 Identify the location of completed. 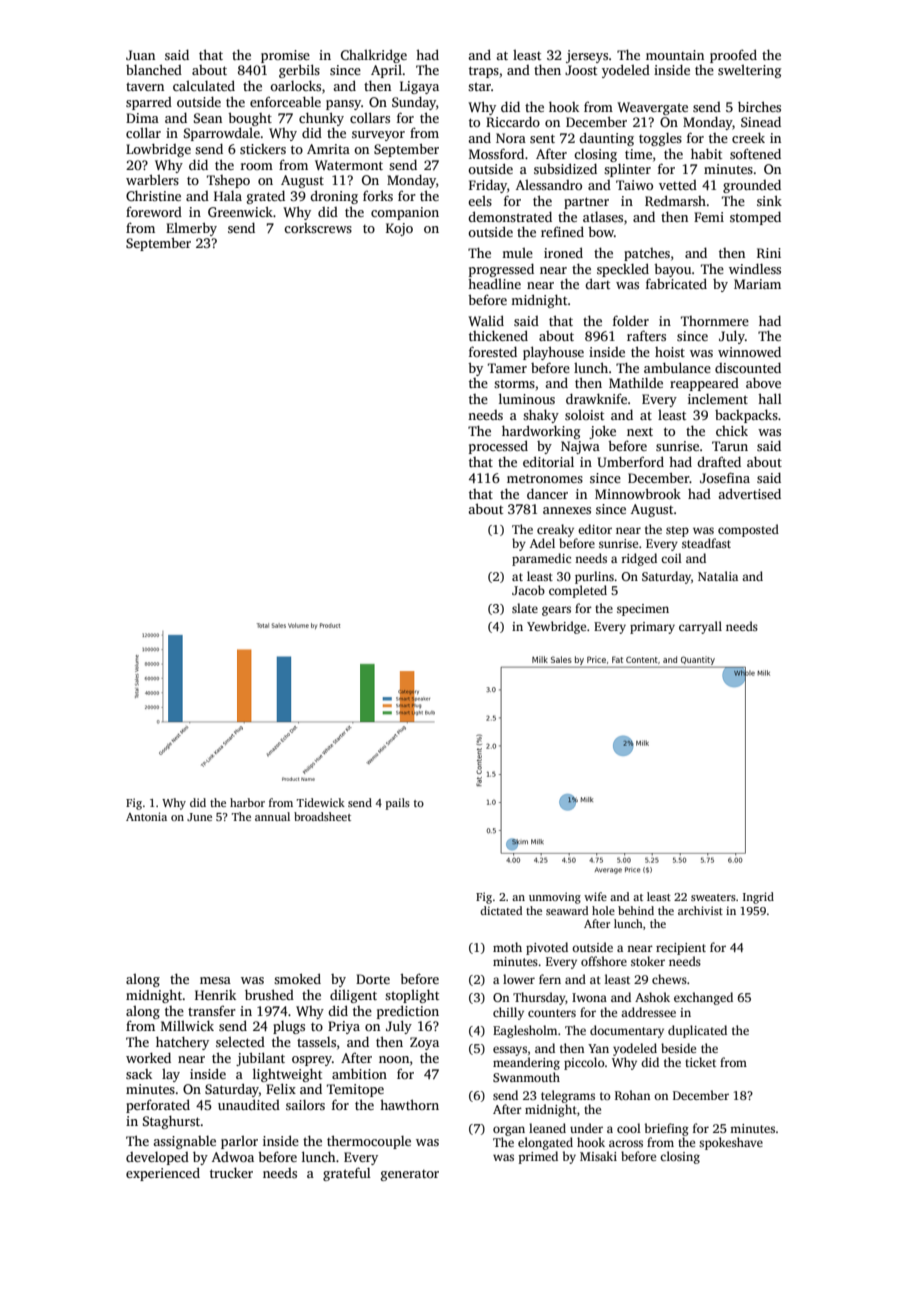
(578, 591).
